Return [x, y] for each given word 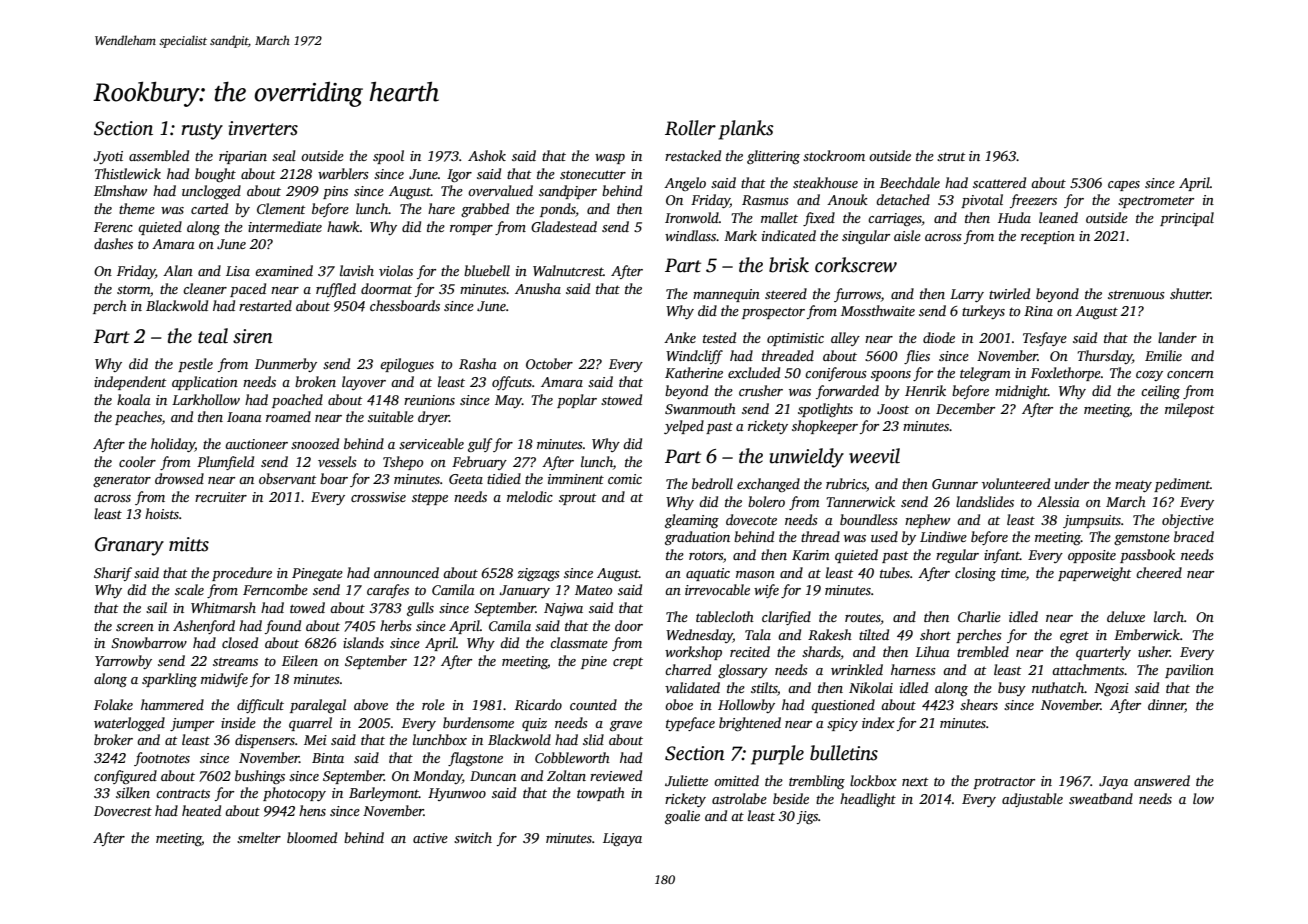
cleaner [205, 288]
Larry [967, 295]
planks [746, 130]
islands [363, 642]
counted [593, 704]
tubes [895, 572]
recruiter [221, 497]
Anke [680, 337]
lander [1177, 337]
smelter [259, 837]
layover [364, 383]
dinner [1166, 706]
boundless [869, 519]
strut [951, 156]
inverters [263, 128]
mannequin [726, 295]
